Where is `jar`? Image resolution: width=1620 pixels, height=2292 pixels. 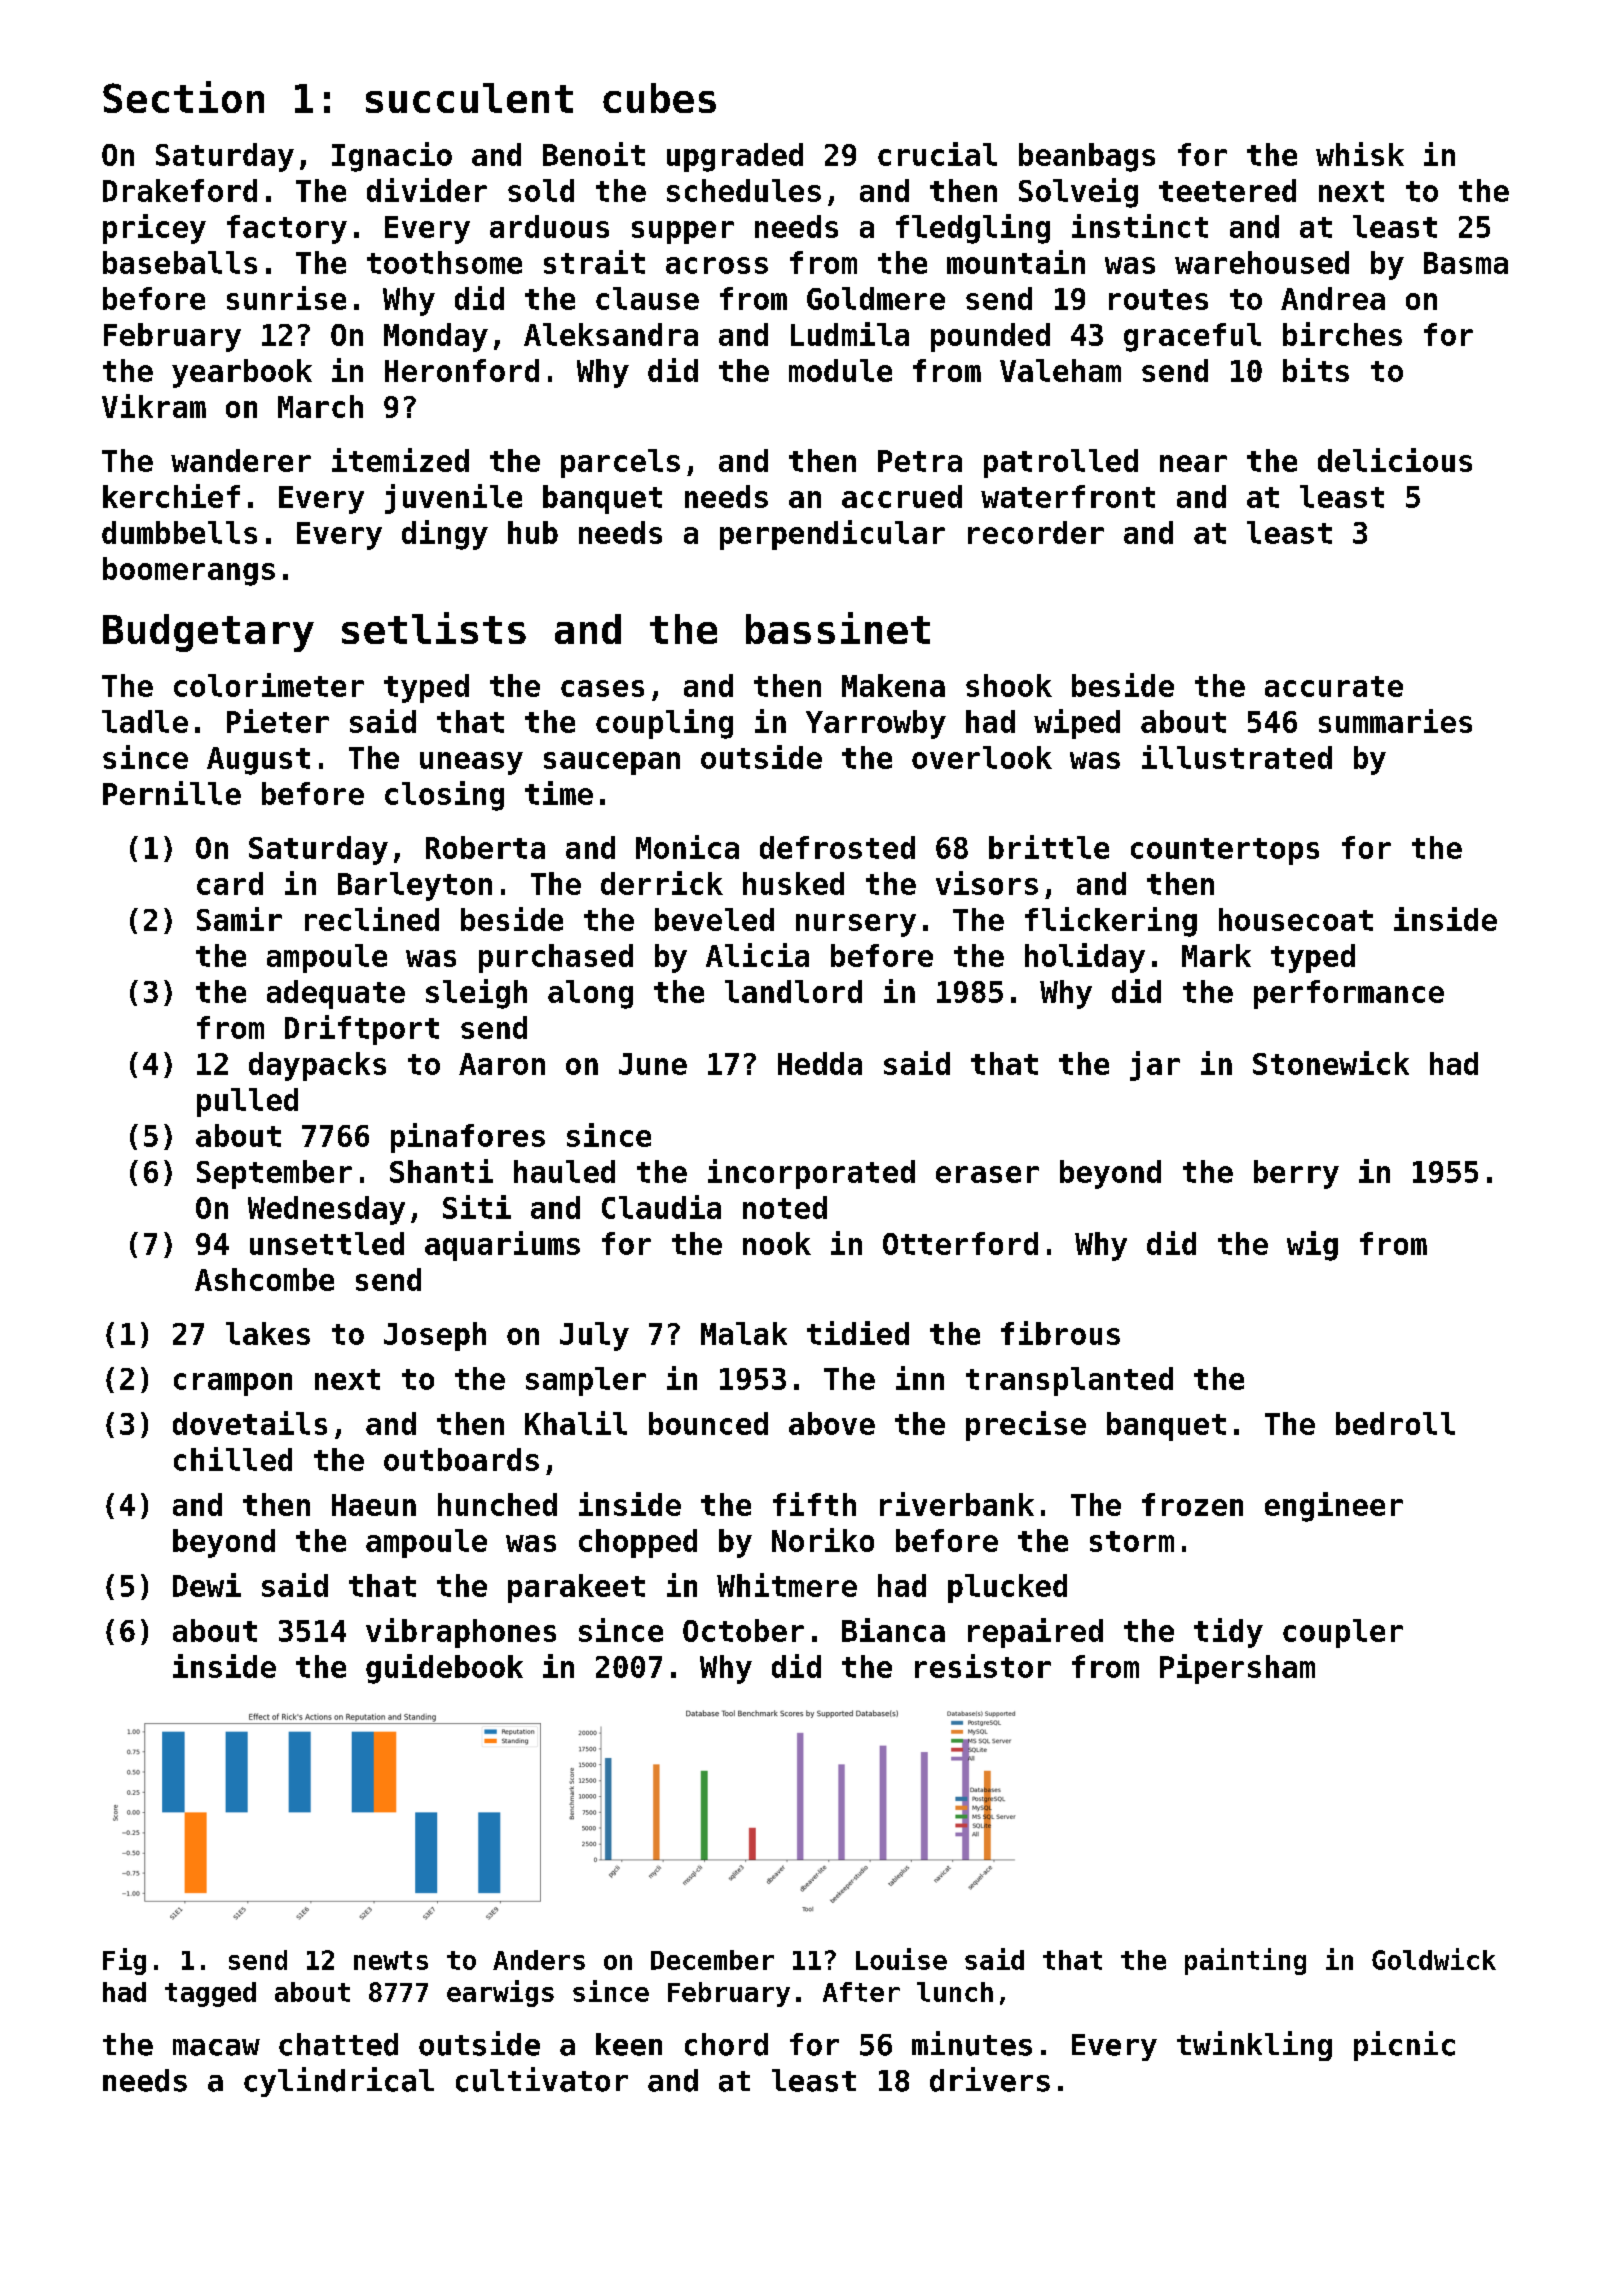 jar is located at coordinates (1155, 1066).
